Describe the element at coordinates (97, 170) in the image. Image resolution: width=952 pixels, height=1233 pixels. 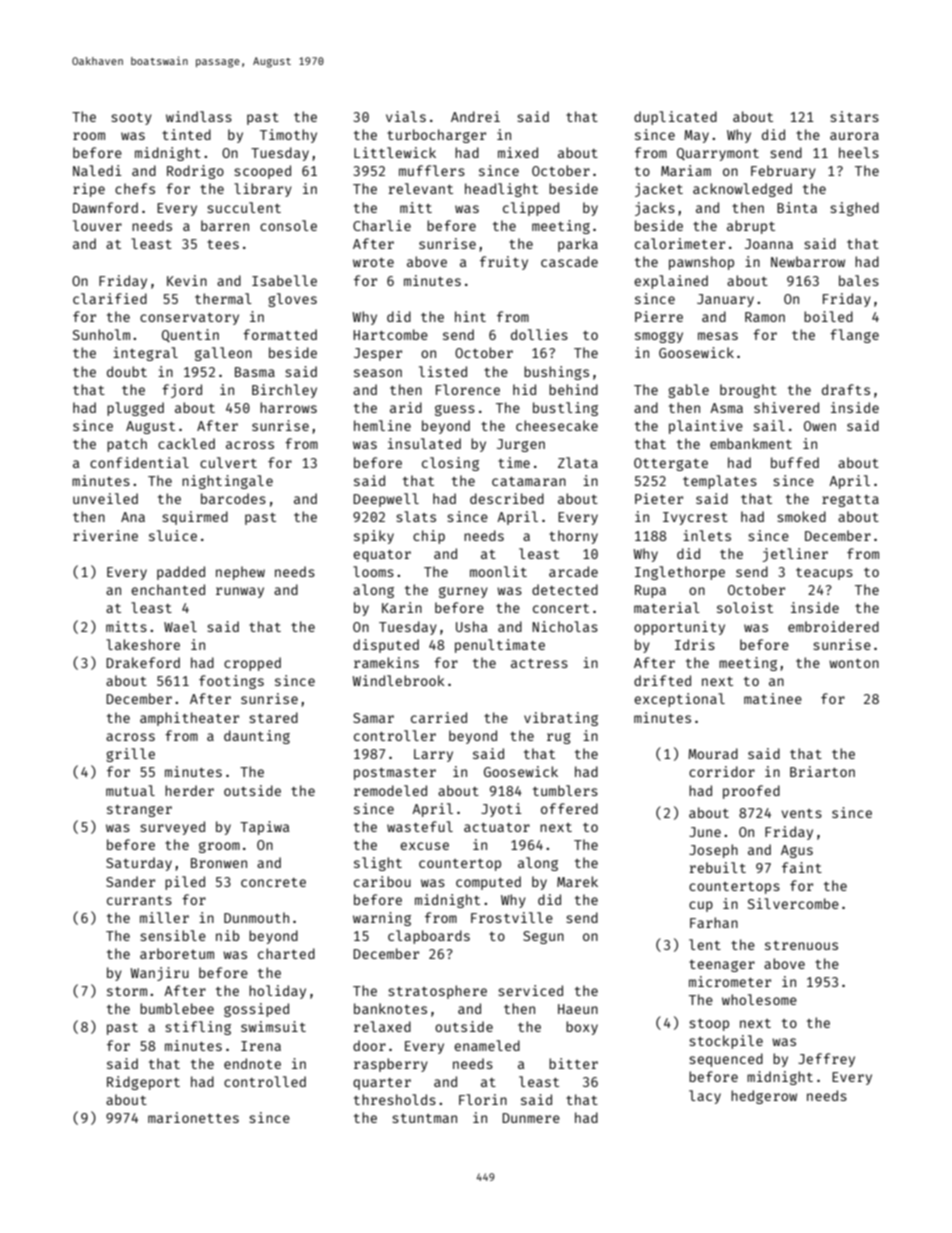
I see `Naledi` at that location.
